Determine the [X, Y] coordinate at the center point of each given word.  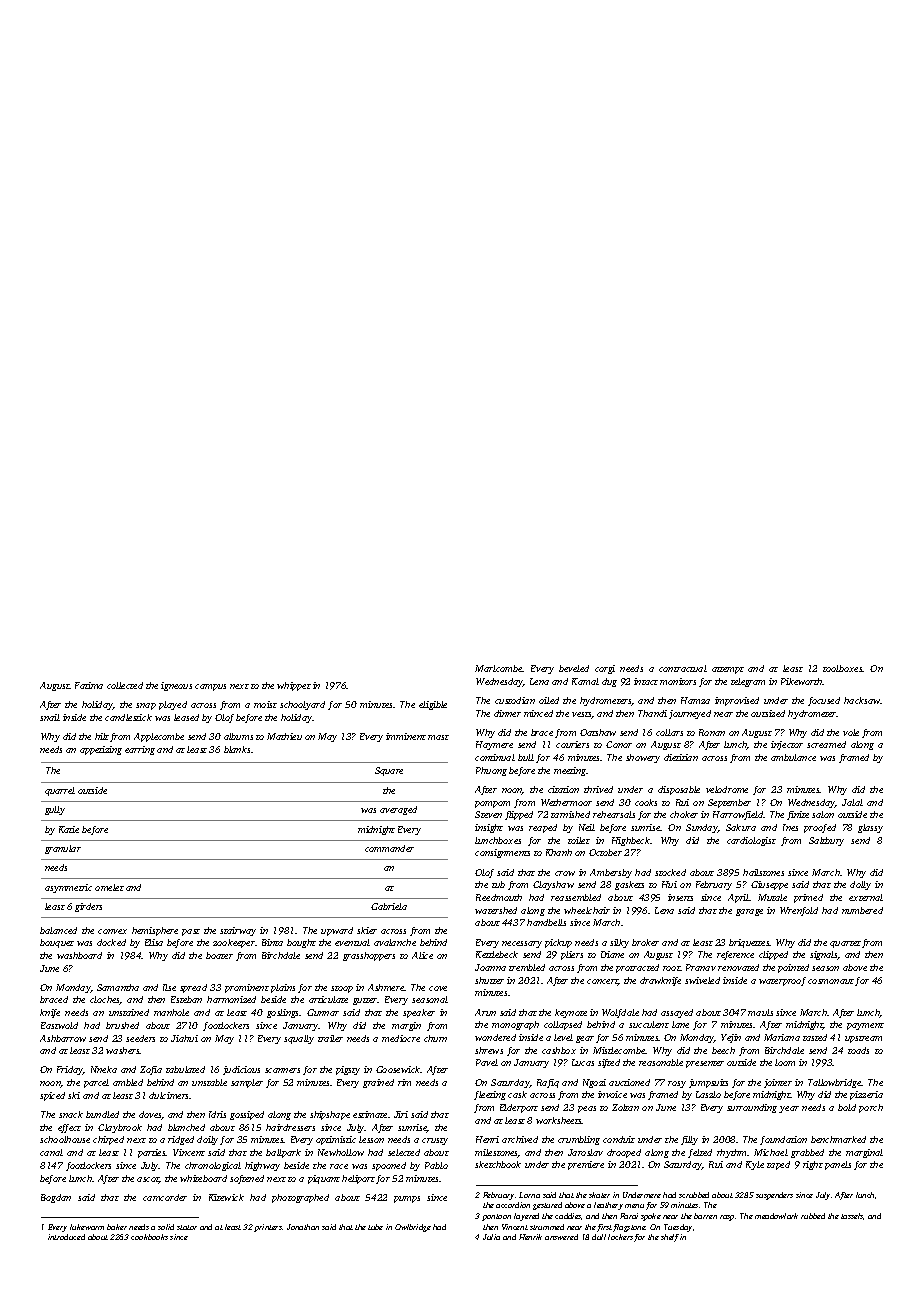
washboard [79, 955]
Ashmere [386, 987]
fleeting [490, 1095]
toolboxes [843, 668]
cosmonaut [831, 981]
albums [238, 736]
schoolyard [302, 705]
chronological [213, 1166]
